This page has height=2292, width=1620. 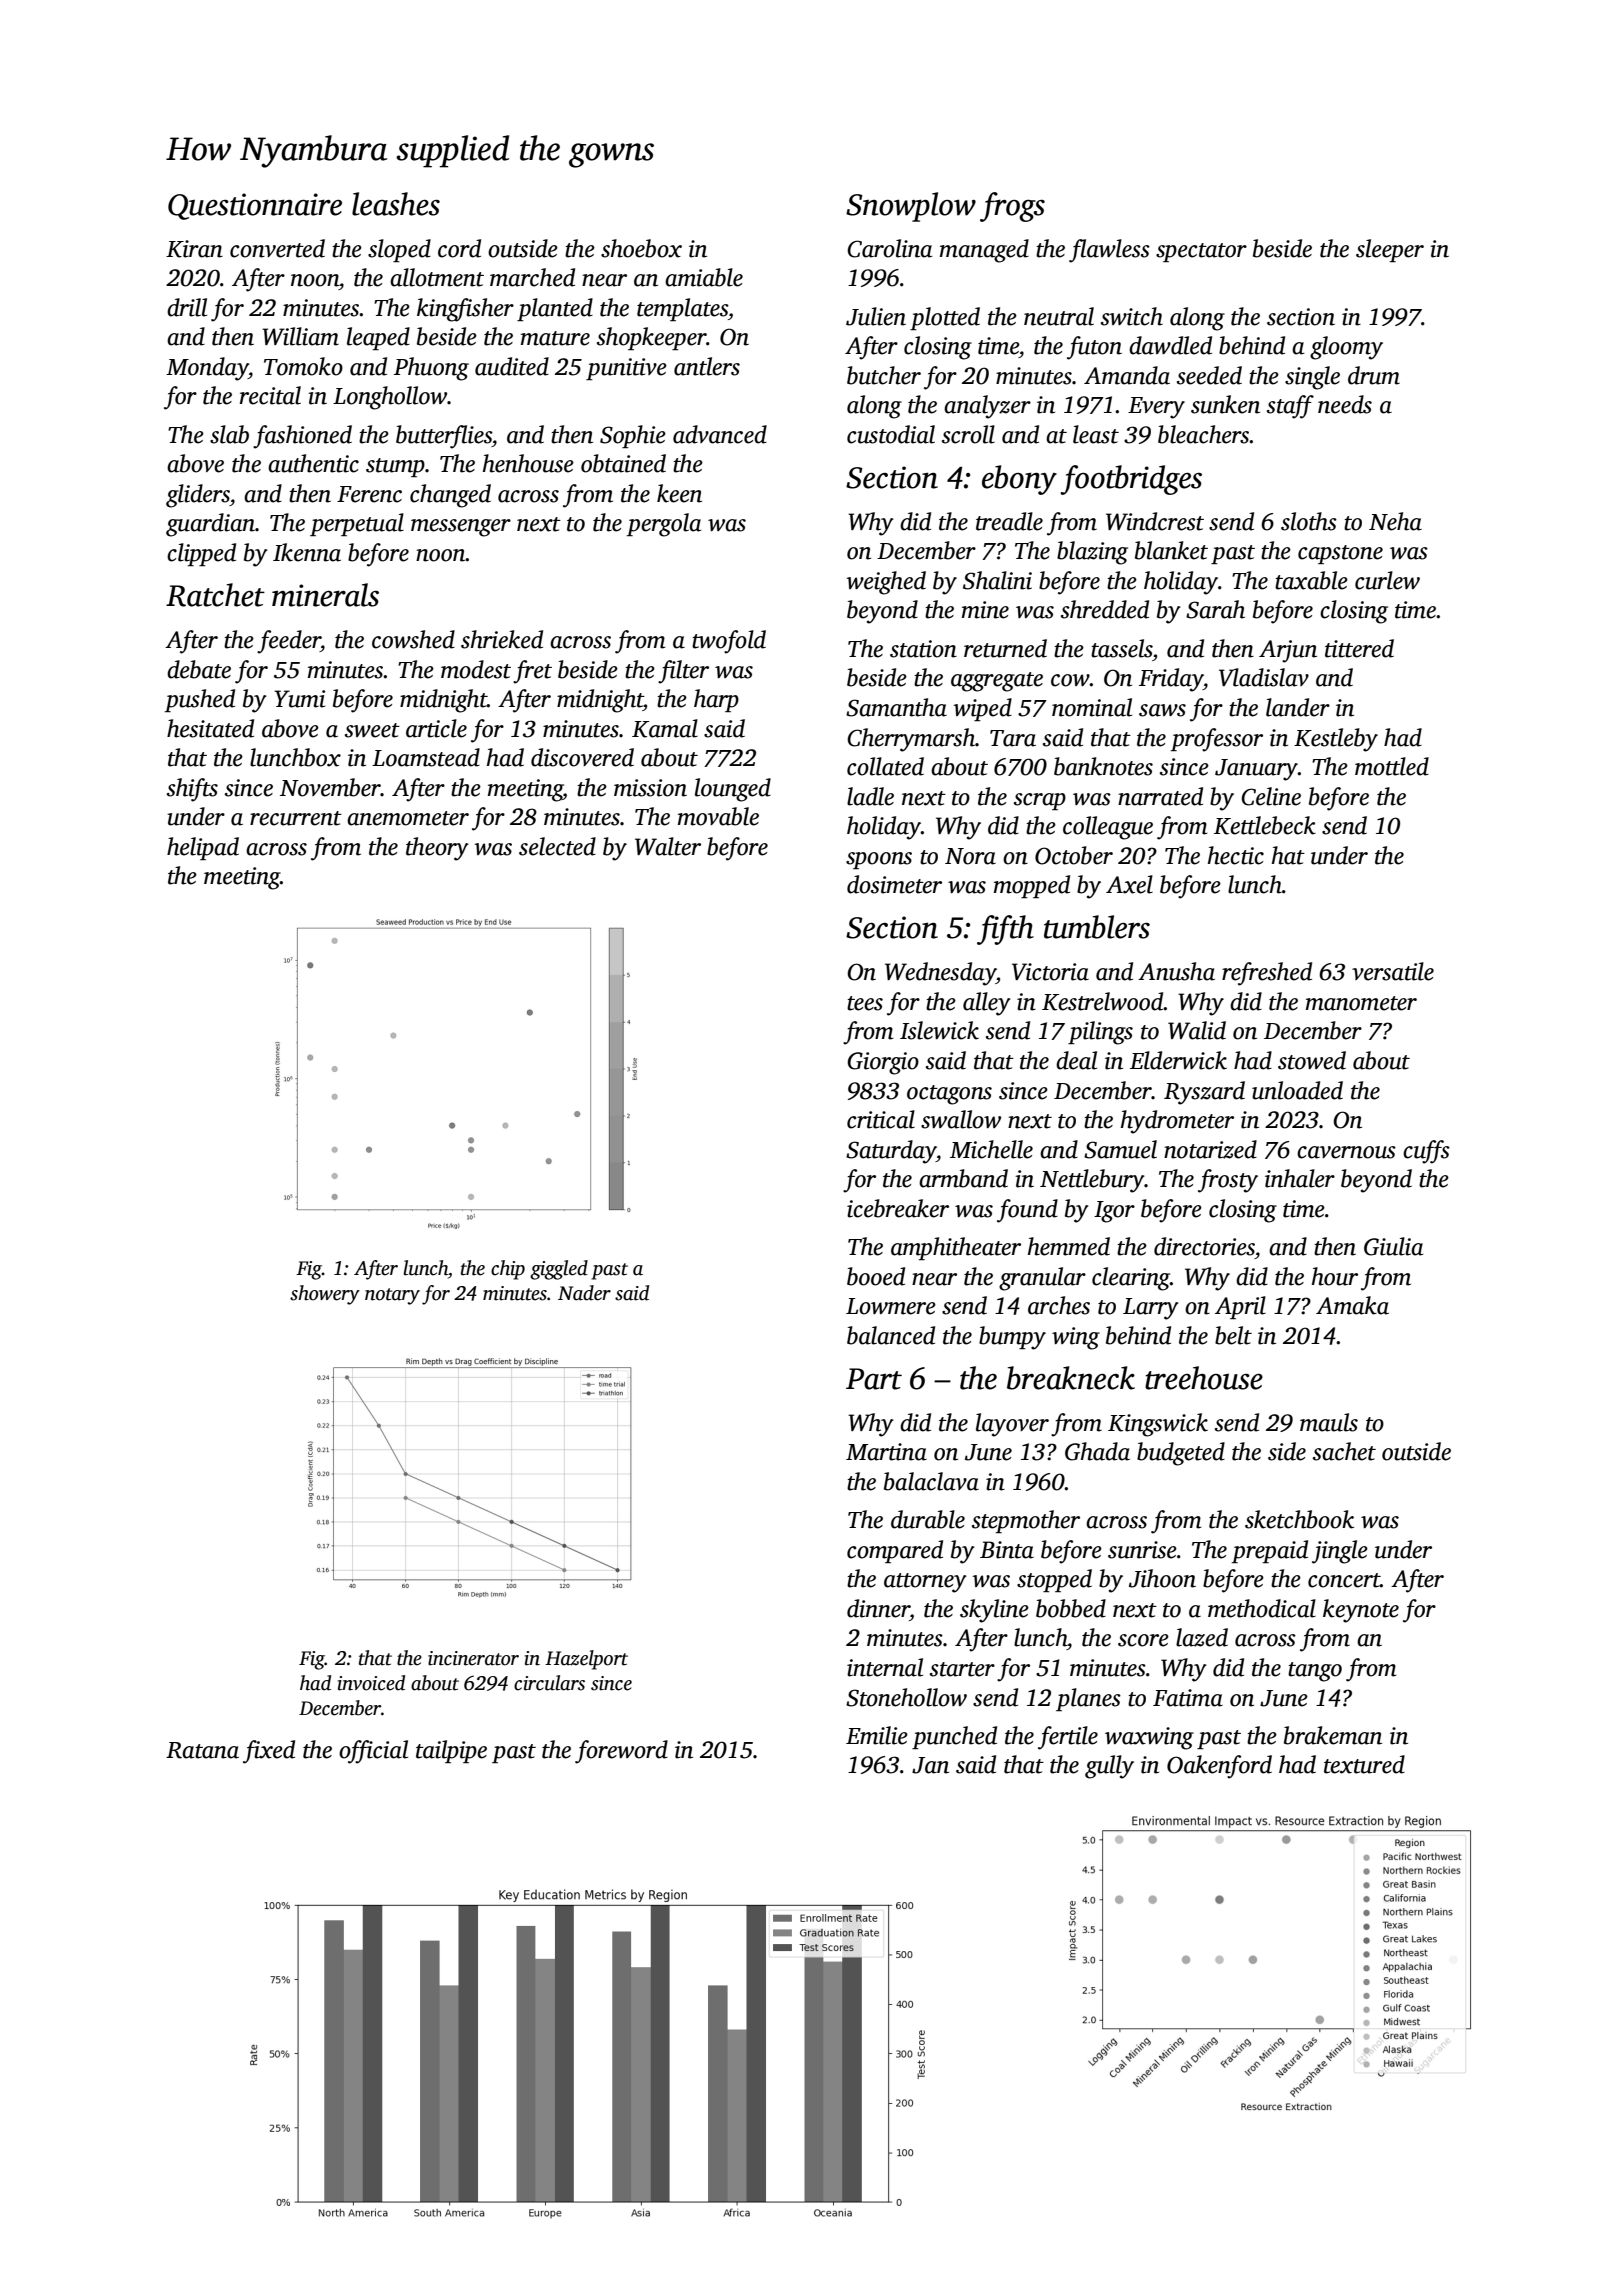 I want to click on recurrent, so click(x=296, y=818).
